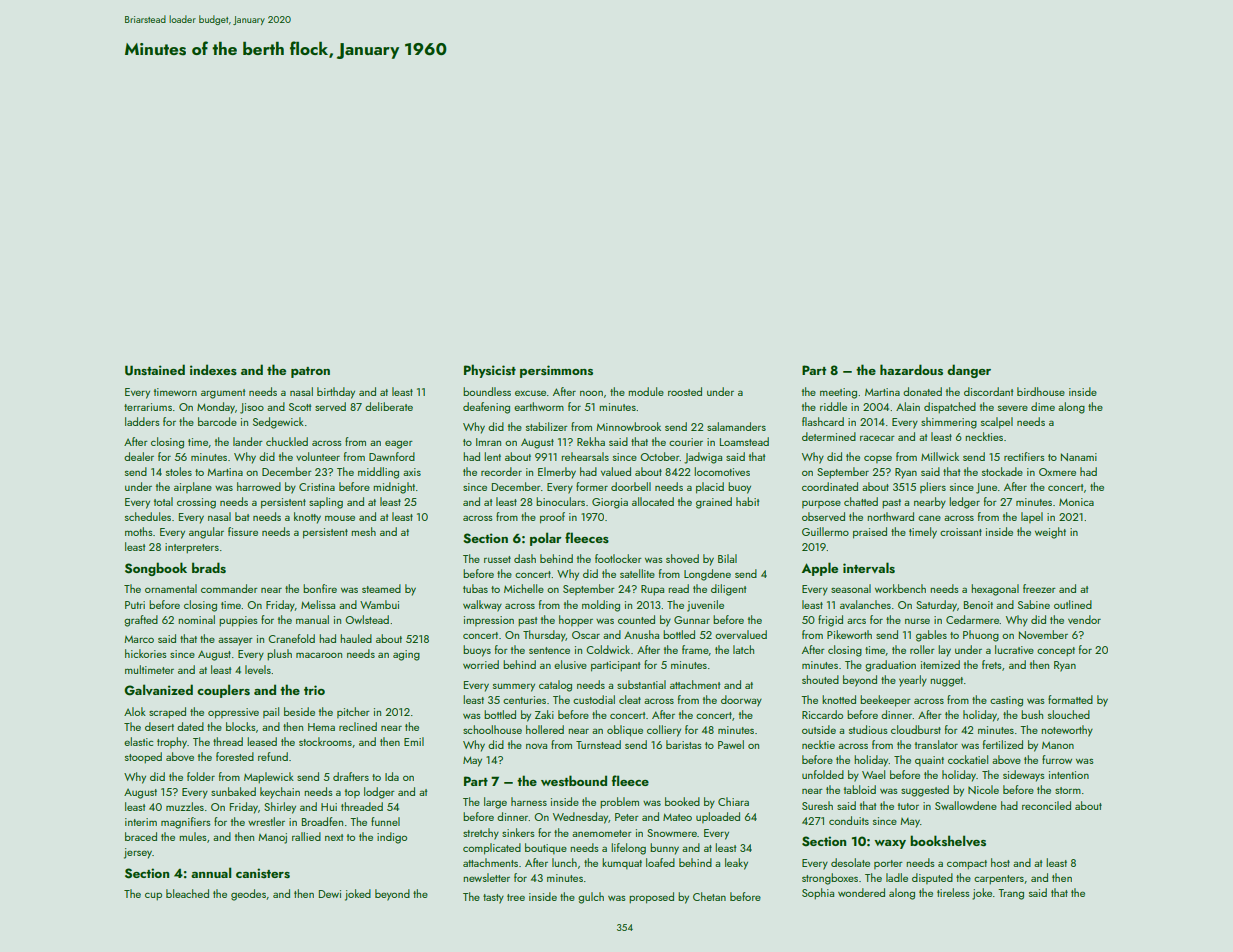  I want to click on Pawel, so click(731, 744).
